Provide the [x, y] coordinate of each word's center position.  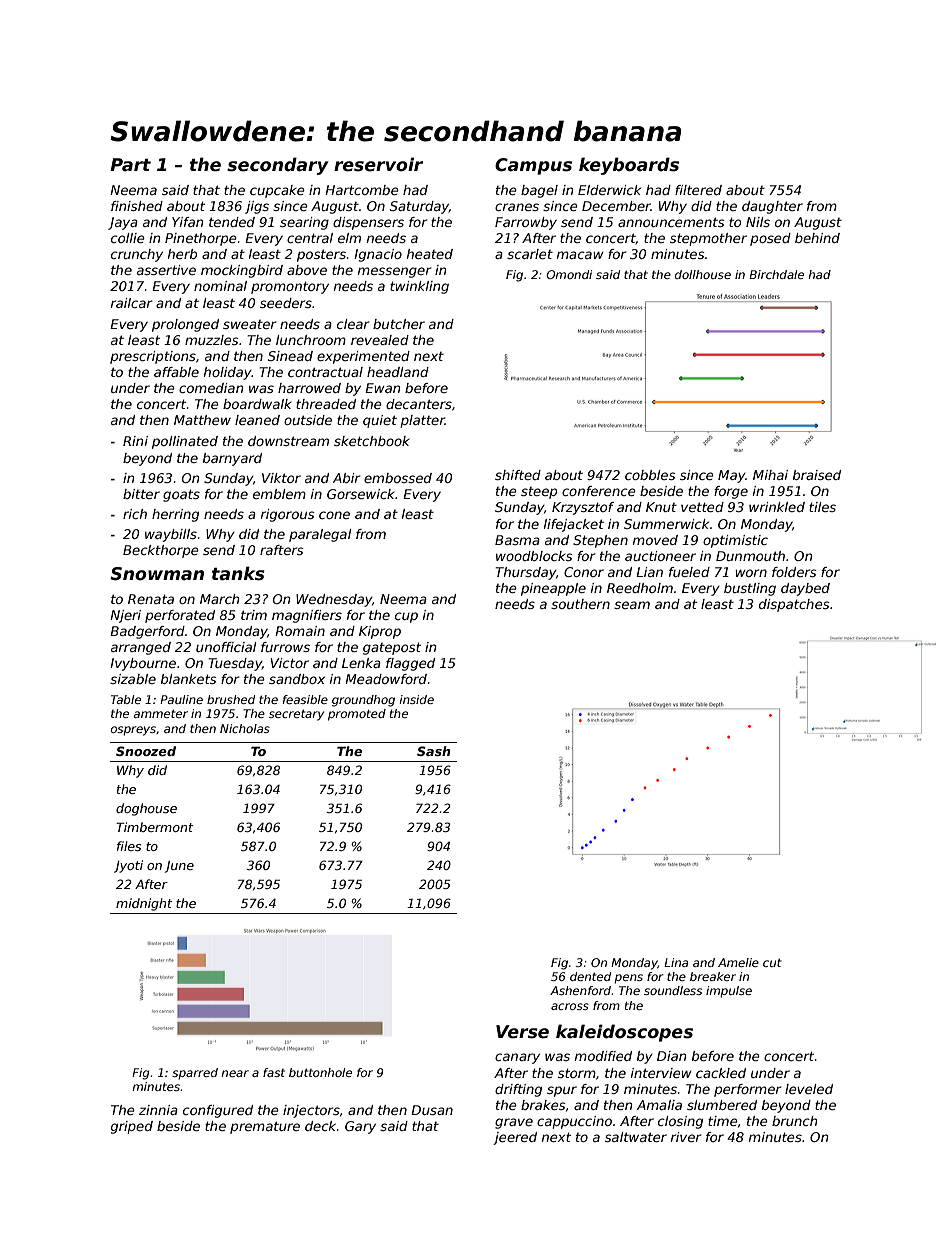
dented [590, 976]
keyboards [629, 166]
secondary [277, 166]
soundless [673, 990]
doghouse [146, 809]
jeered [515, 1138]
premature [265, 1127]
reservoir [378, 164]
